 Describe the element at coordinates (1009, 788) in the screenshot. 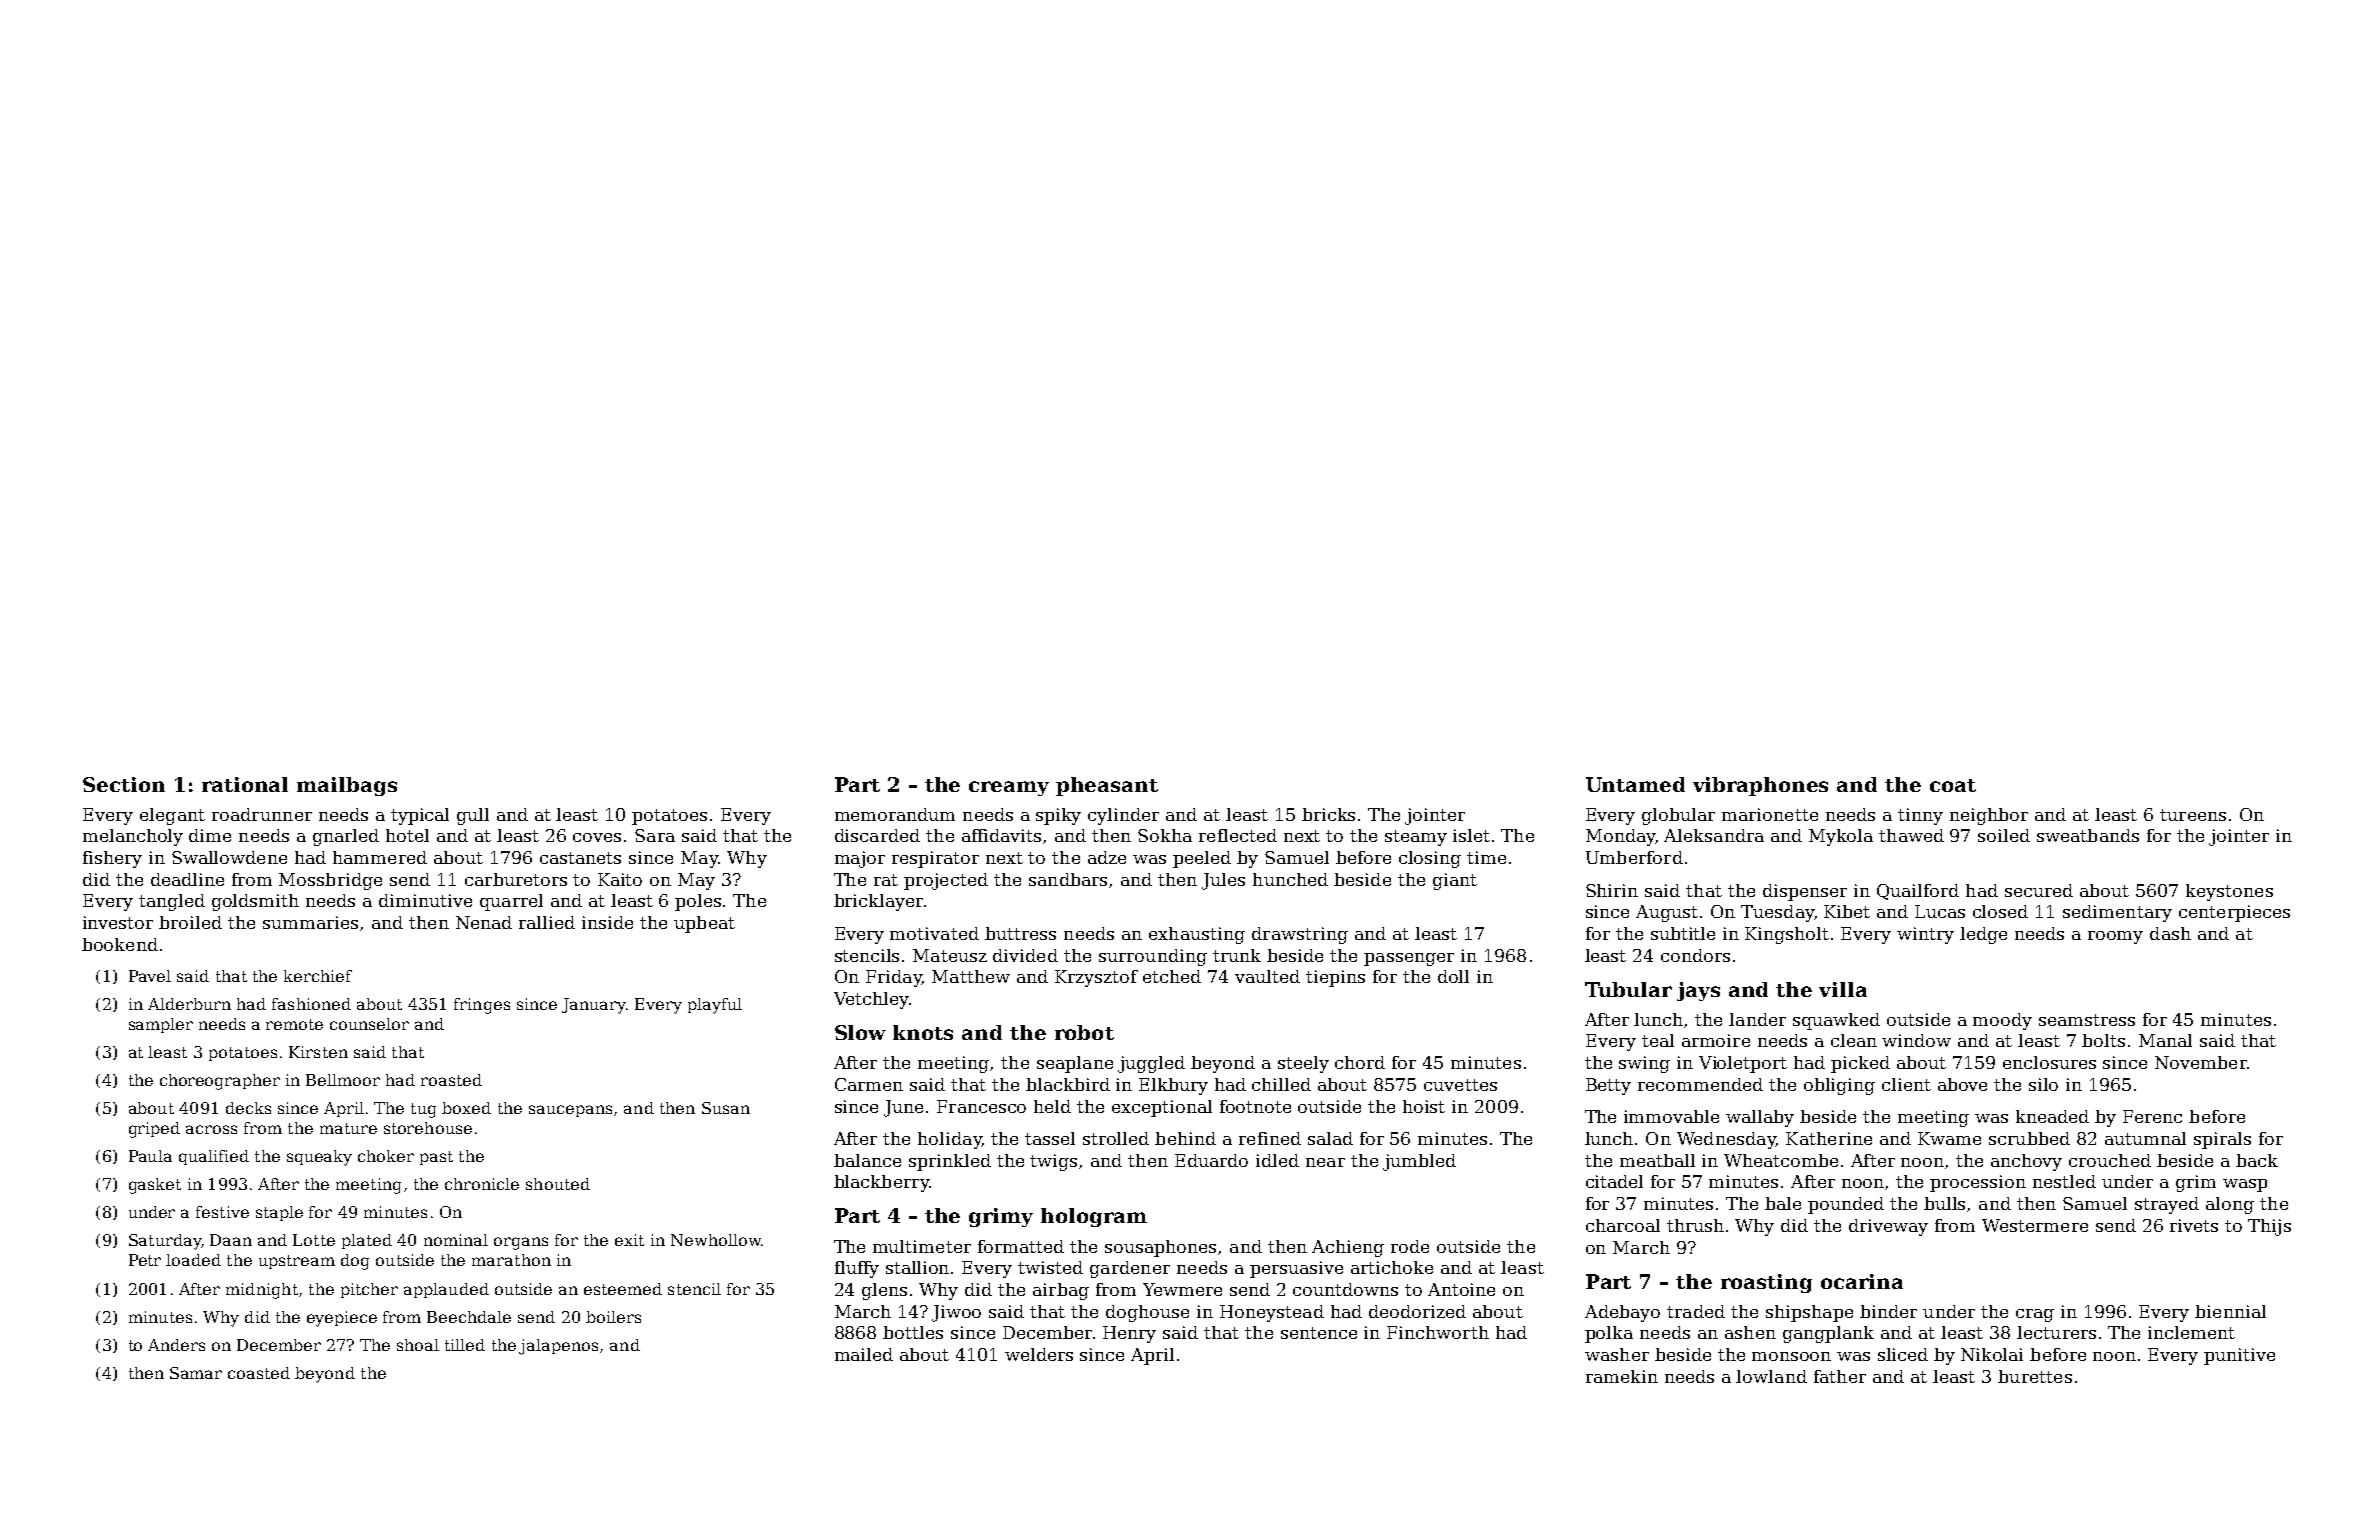

I see `creamy` at that location.
